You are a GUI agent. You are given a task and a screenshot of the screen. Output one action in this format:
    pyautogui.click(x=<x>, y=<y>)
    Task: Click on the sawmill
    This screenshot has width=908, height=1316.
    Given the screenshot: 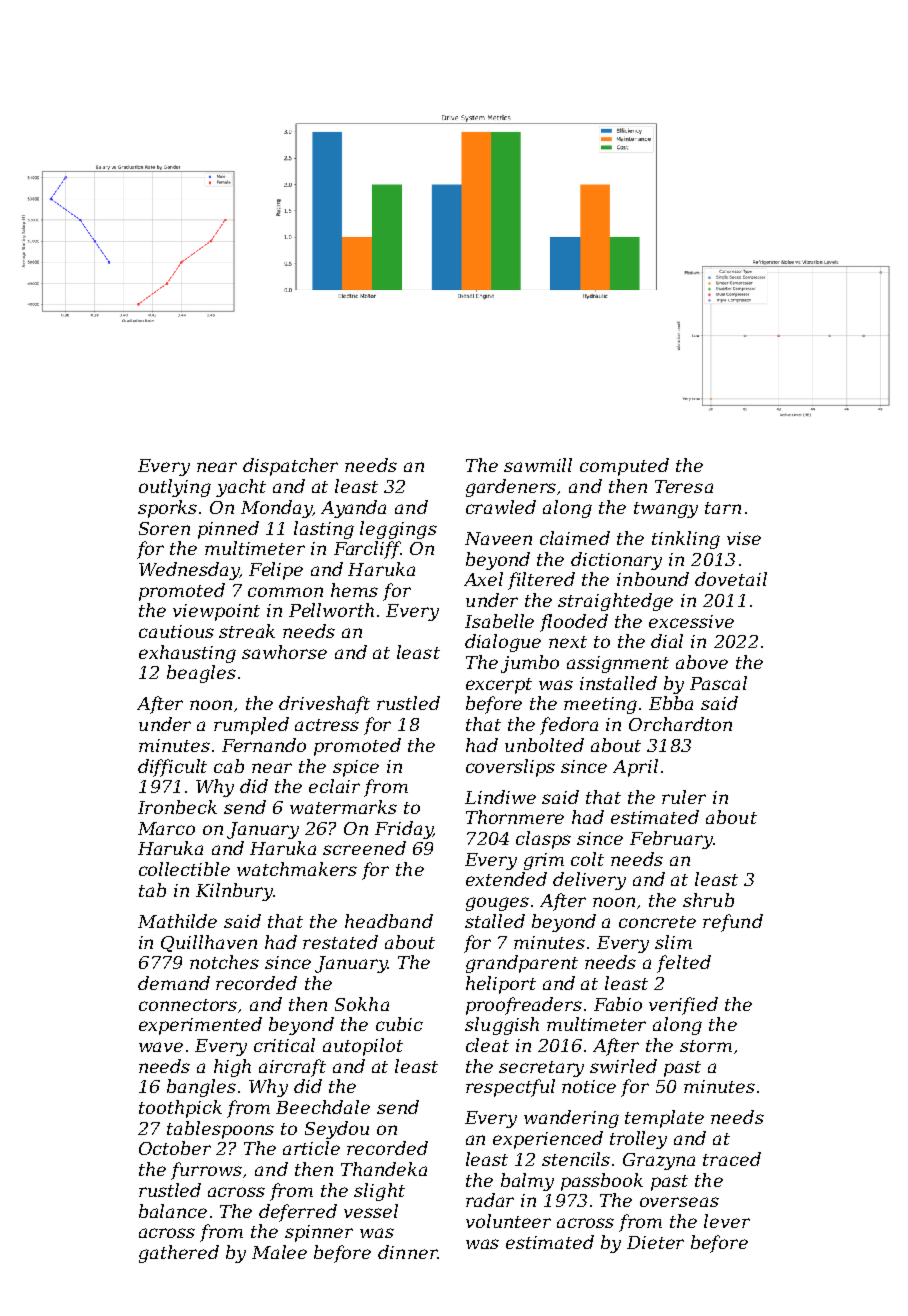 What is the action you would take?
    pyautogui.click(x=538, y=465)
